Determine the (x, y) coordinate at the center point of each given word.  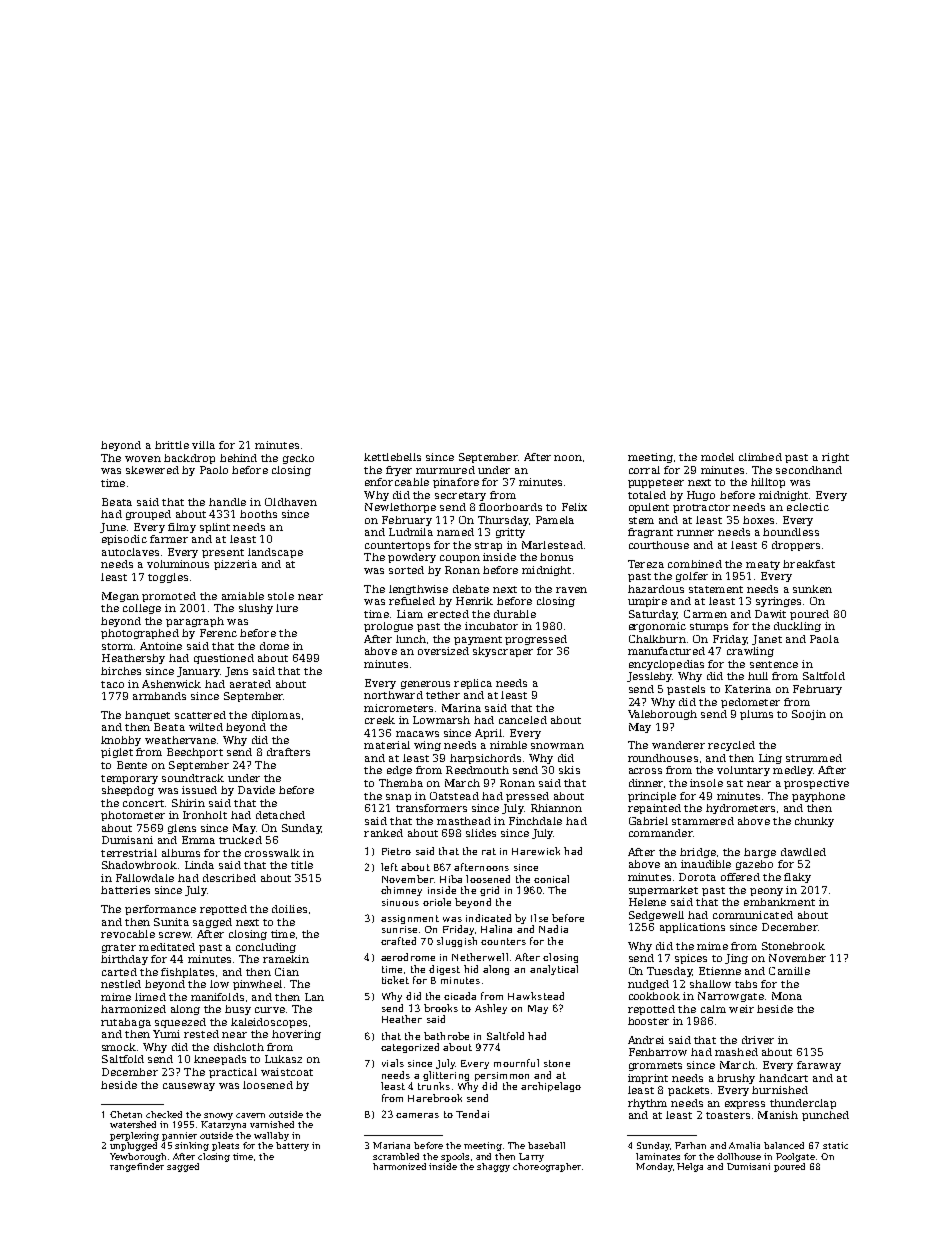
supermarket (663, 891)
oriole (437, 902)
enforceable (397, 482)
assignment (410, 919)
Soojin (809, 715)
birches (121, 671)
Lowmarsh (441, 720)
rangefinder (137, 1167)
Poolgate (795, 1157)
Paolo (214, 470)
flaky (797, 878)
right (835, 458)
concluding (266, 948)
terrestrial (129, 853)
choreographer (547, 1167)
